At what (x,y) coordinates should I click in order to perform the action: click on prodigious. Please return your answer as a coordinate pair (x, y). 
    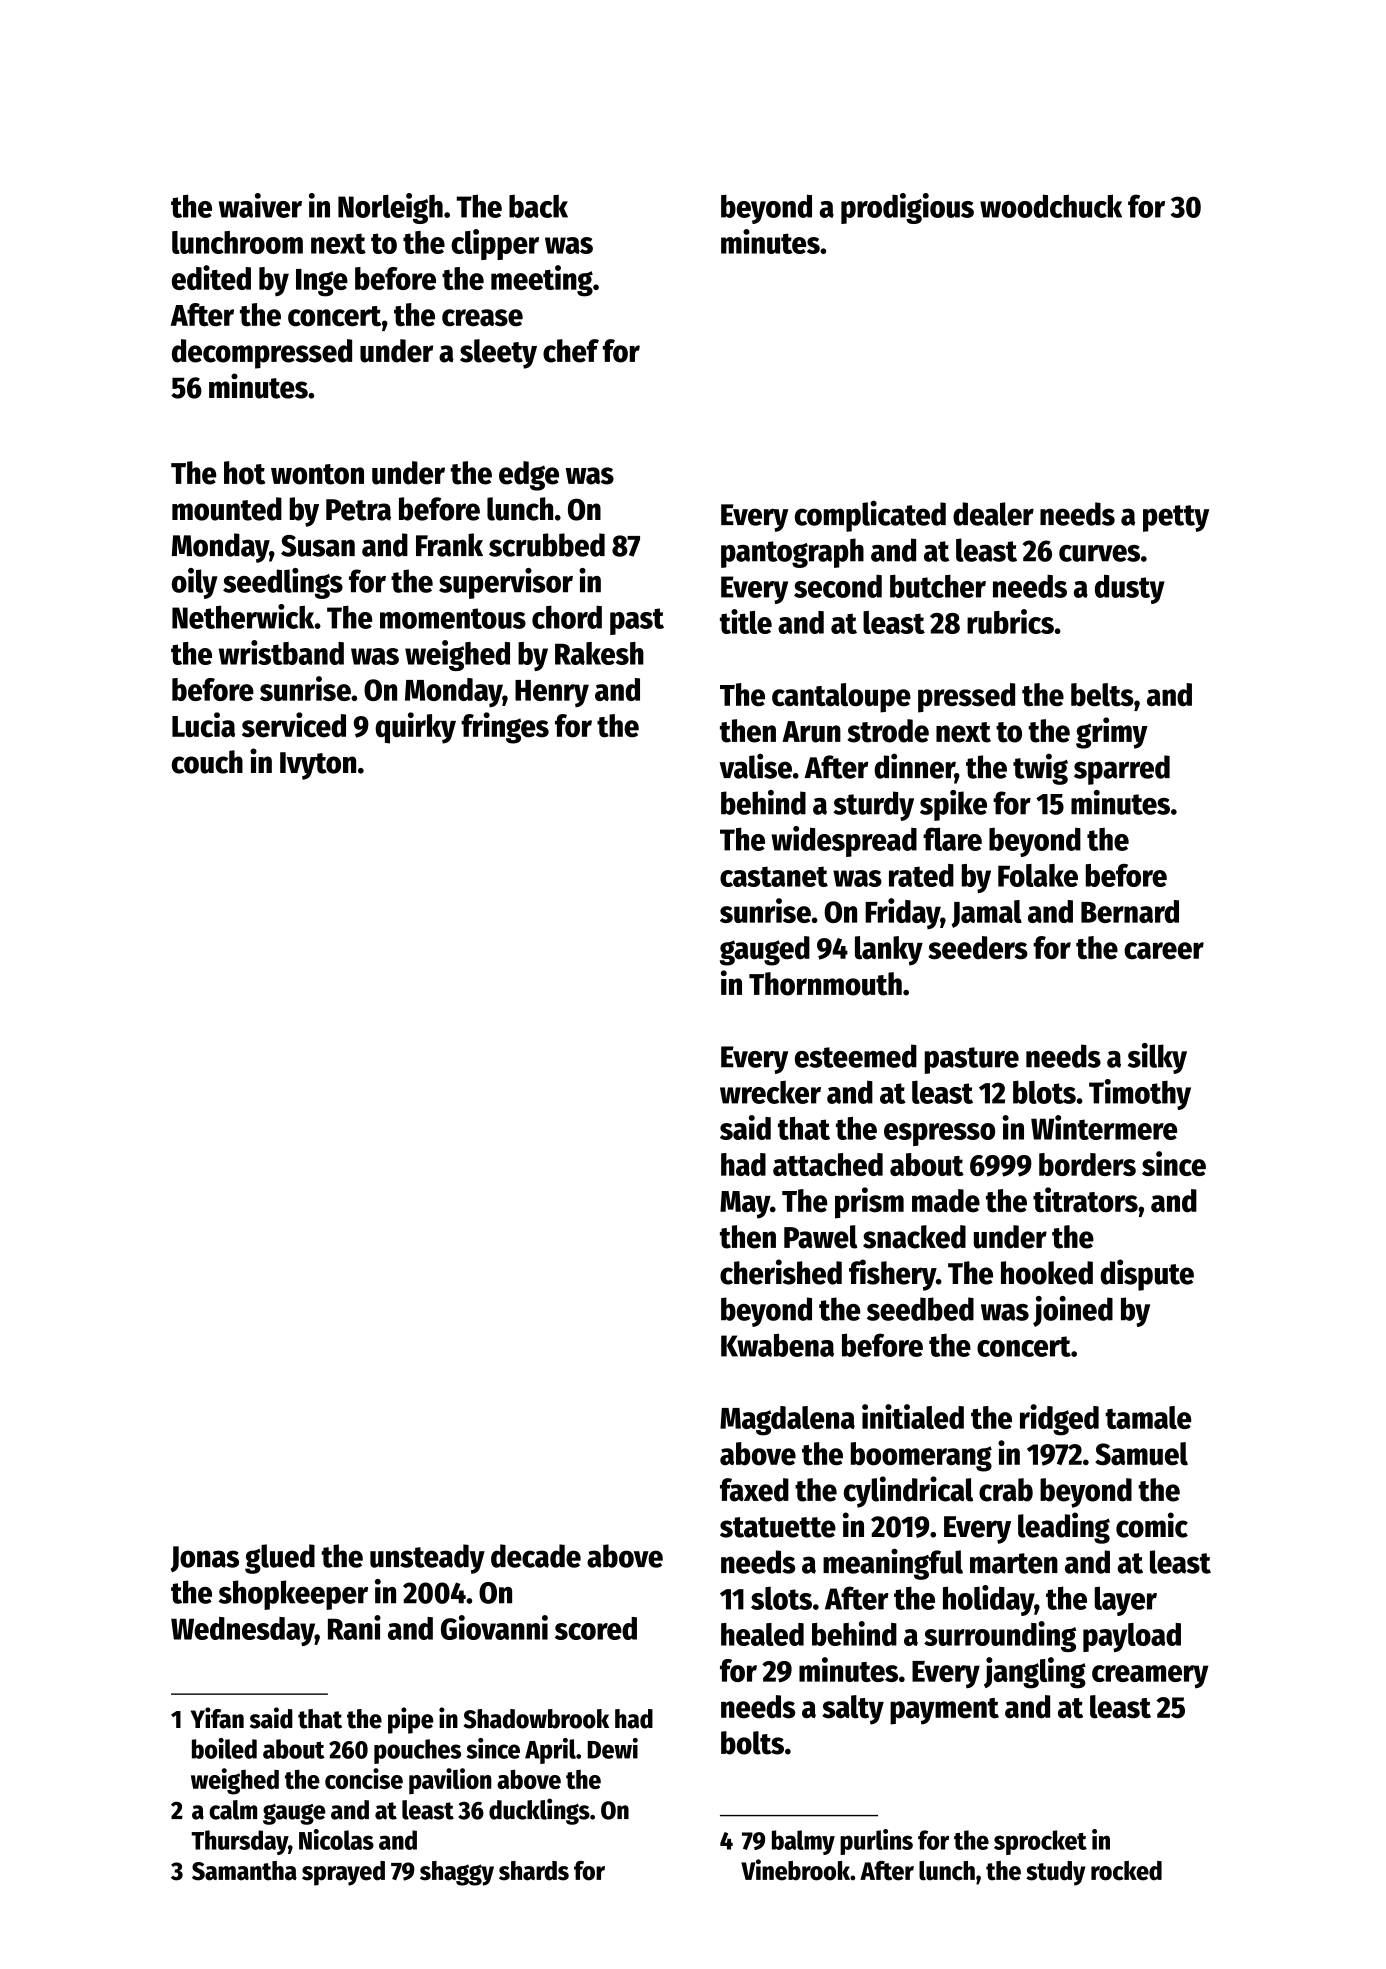
    Looking at the image, I should click on (907, 208).
